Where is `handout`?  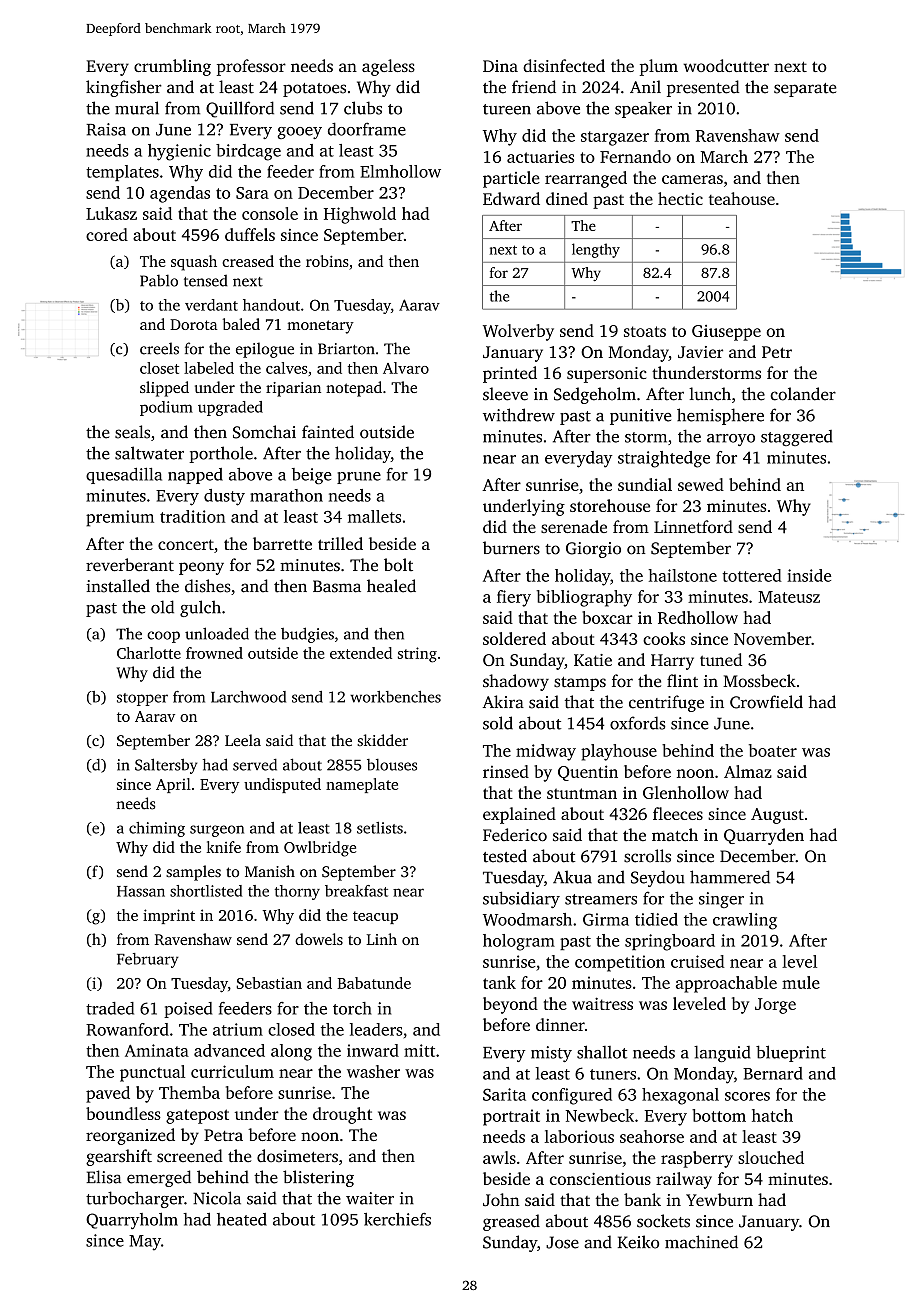
handout is located at coordinates (271, 305).
